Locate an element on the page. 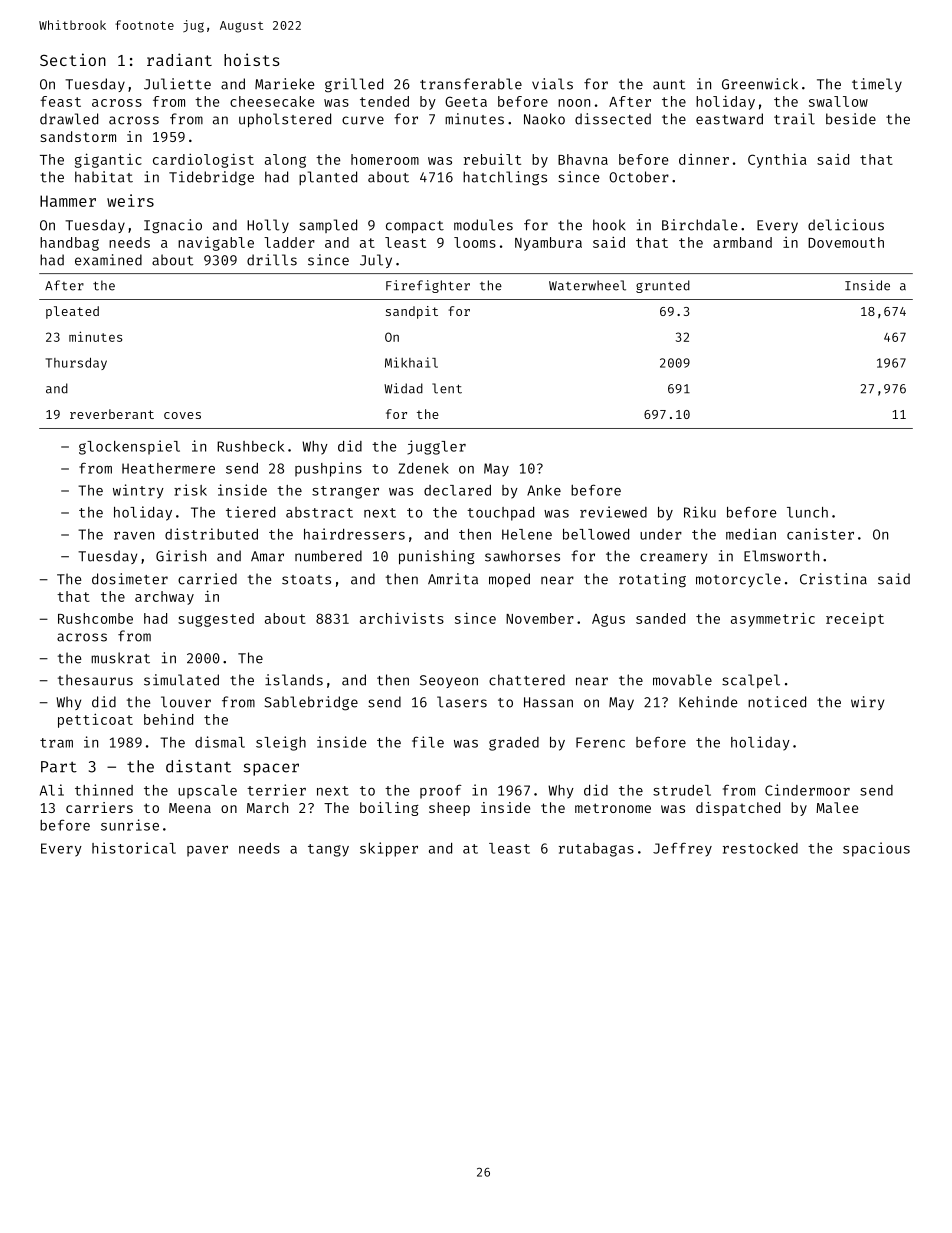 This page has height=1233, width=952. skipper is located at coordinates (389, 849).
